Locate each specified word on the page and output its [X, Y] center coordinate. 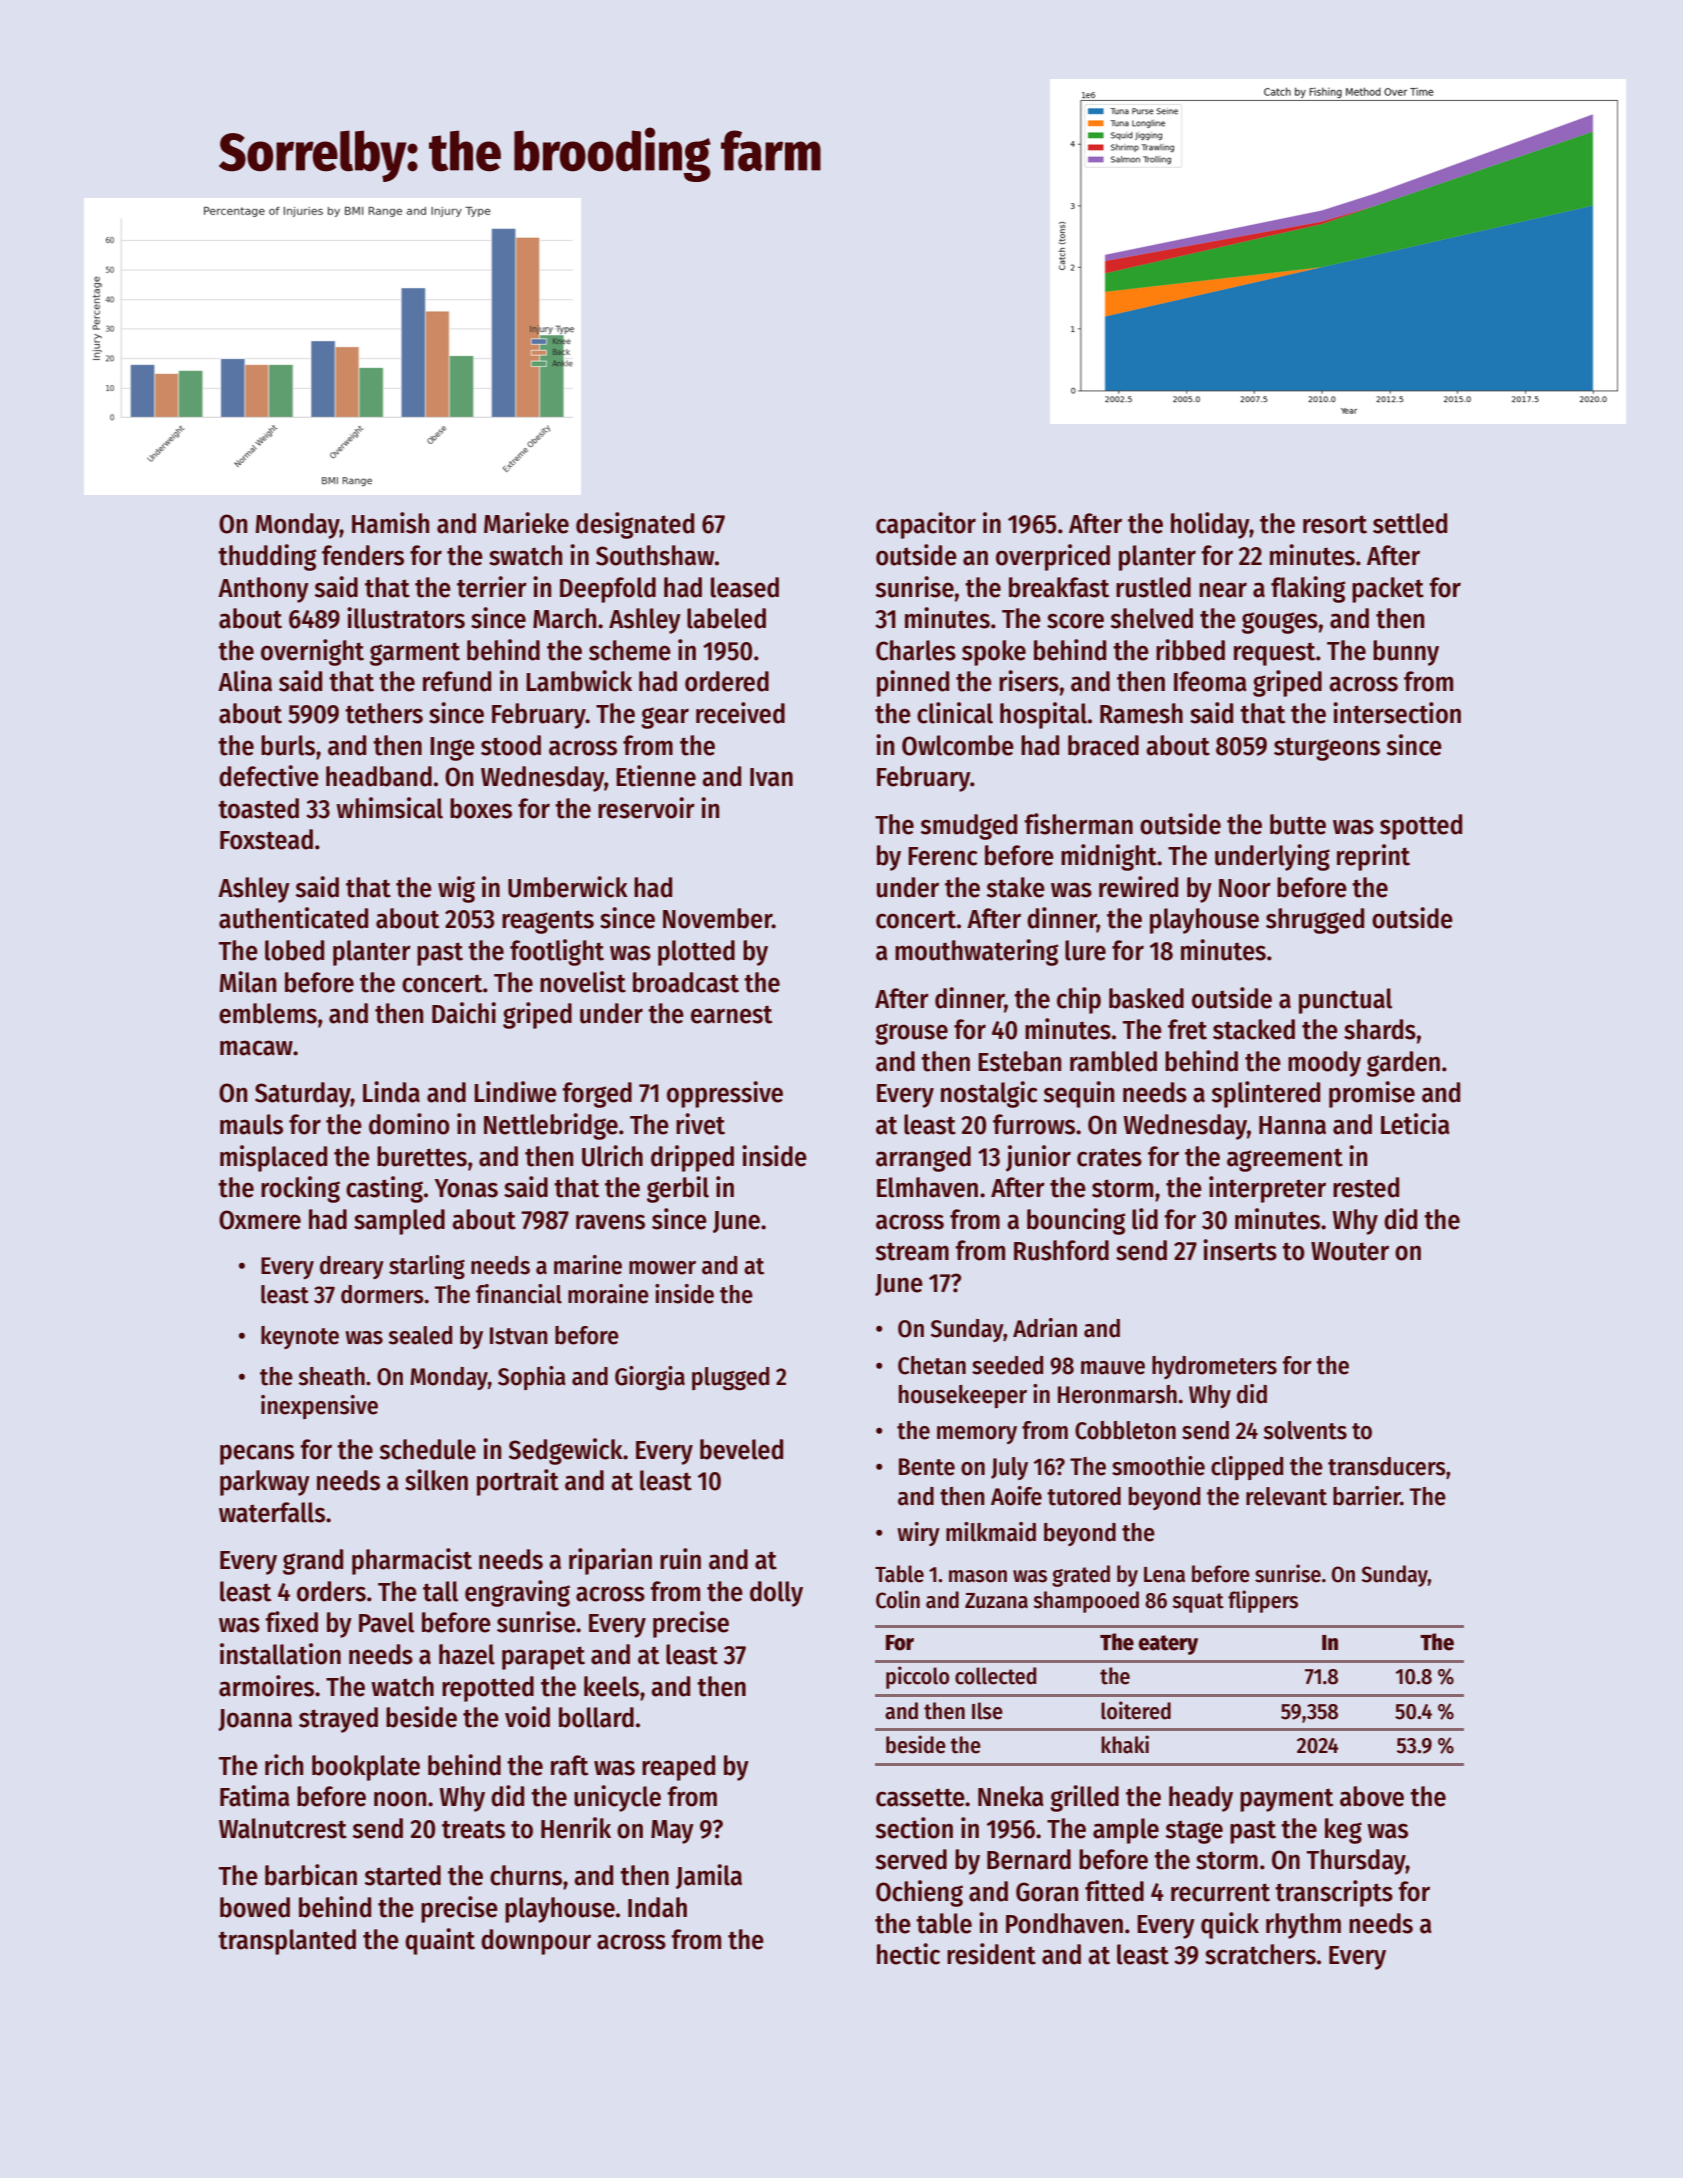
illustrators [406, 618]
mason [978, 1576]
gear [665, 718]
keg [1343, 1831]
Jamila [709, 1876]
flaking [1308, 589]
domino [409, 1124]
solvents [1305, 1430]
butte [1298, 824]
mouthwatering [977, 952]
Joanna [255, 1720]
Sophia [532, 1378]
